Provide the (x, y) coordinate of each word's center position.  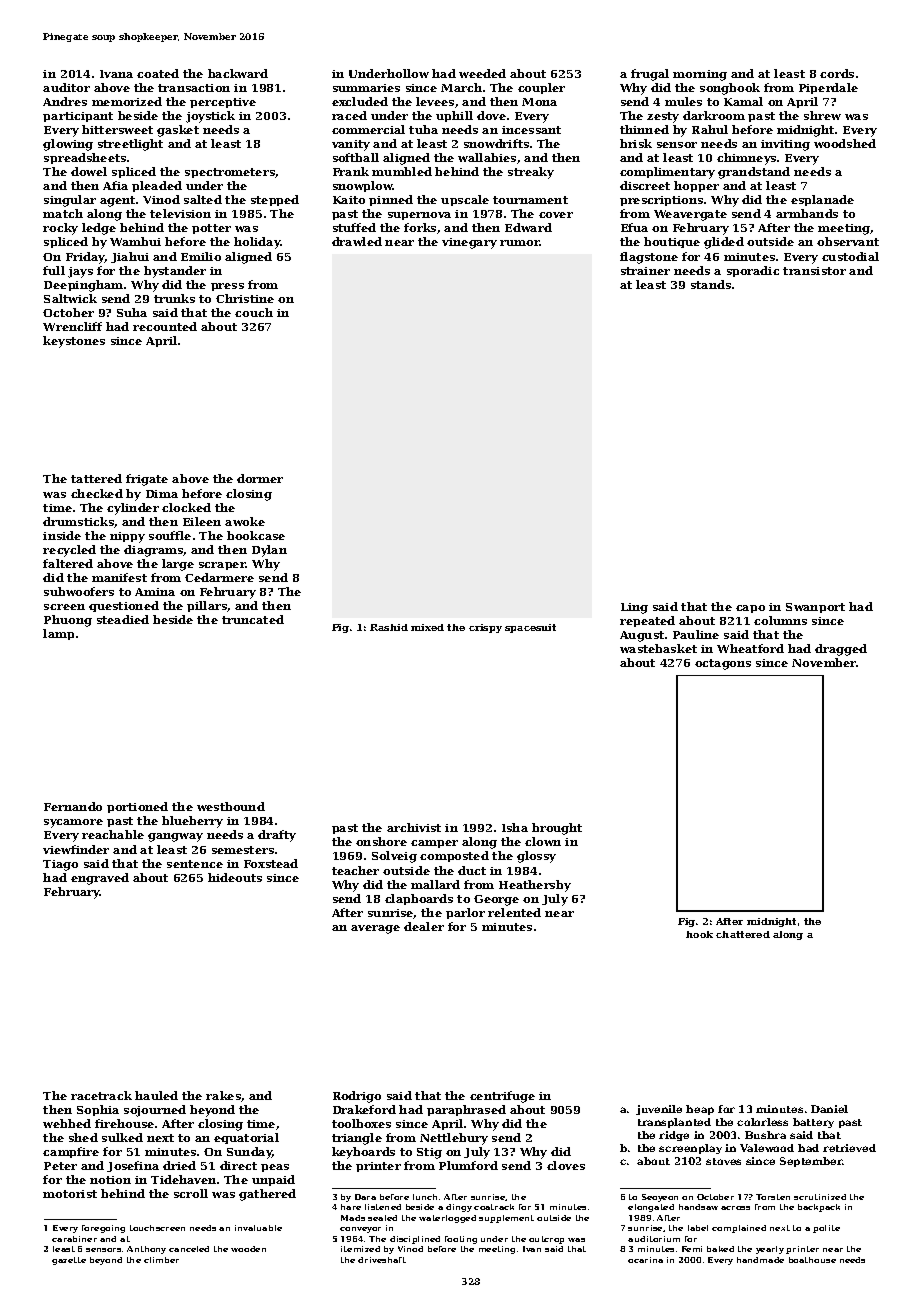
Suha (132, 312)
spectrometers (230, 173)
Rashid (389, 627)
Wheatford (750, 648)
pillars (207, 606)
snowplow (363, 186)
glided (724, 243)
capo (750, 609)
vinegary (469, 243)
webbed (67, 1123)
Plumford (468, 1165)
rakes (223, 1095)
